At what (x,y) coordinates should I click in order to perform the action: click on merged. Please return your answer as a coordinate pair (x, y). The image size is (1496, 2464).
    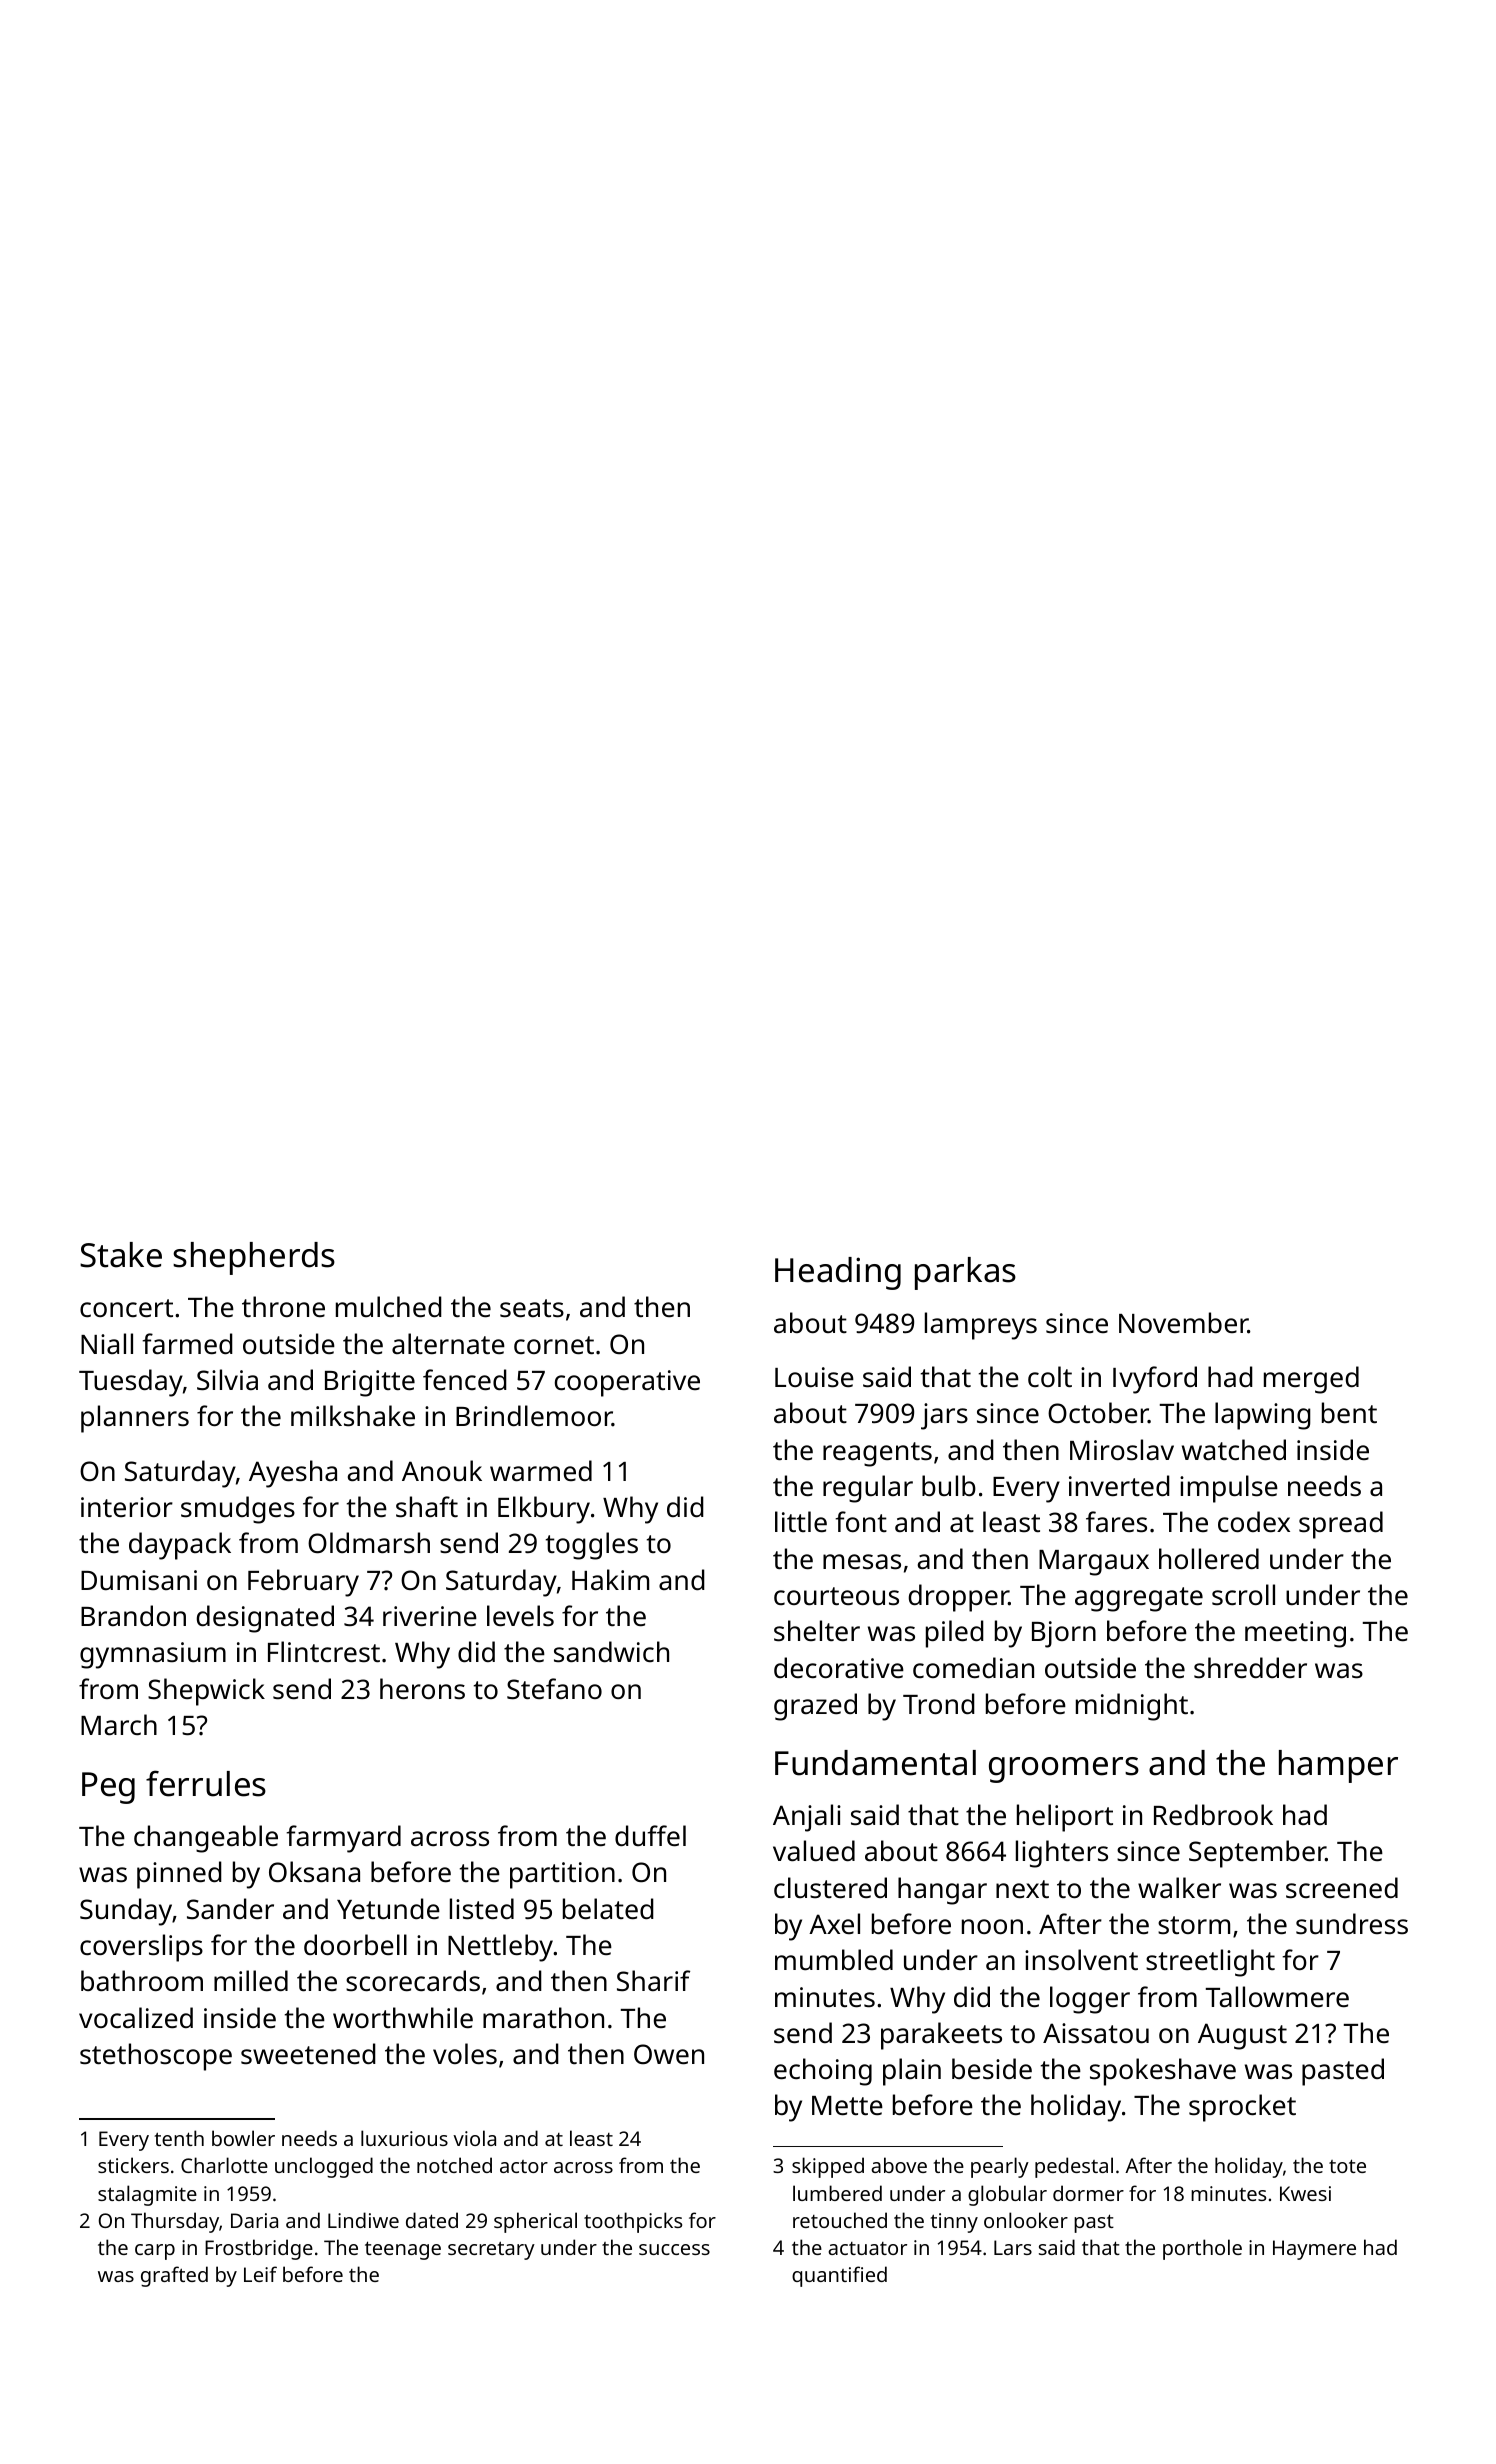
    Looking at the image, I should click on (1311, 1380).
